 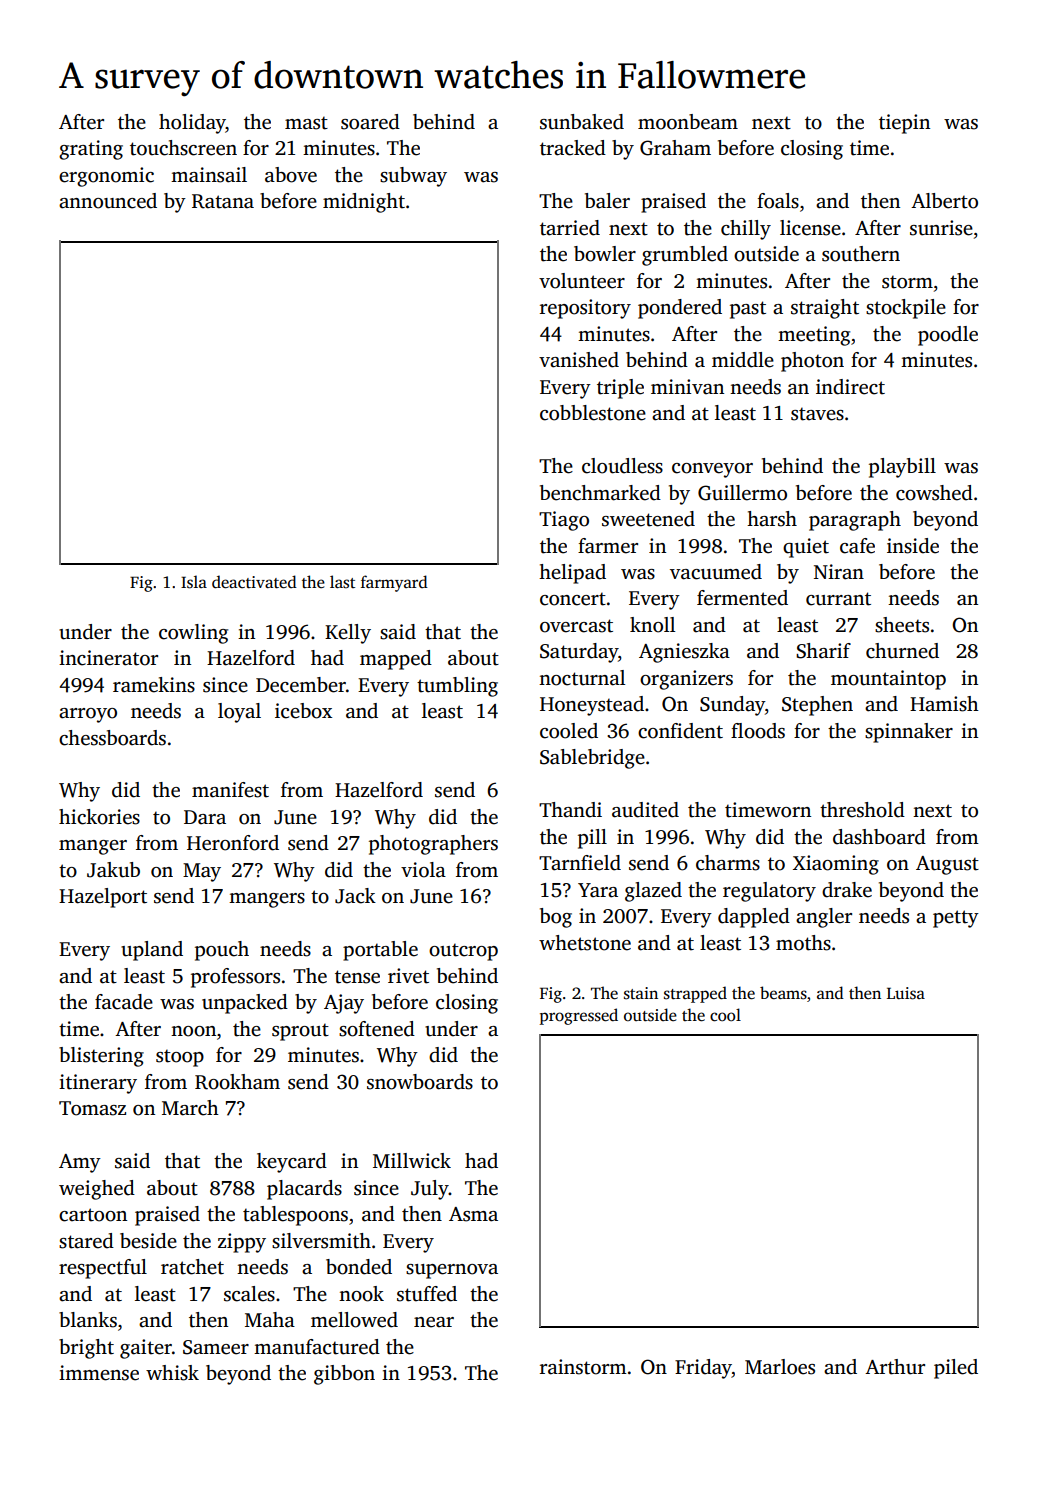 What do you see at coordinates (433, 845) in the screenshot?
I see `photographers` at bounding box center [433, 845].
